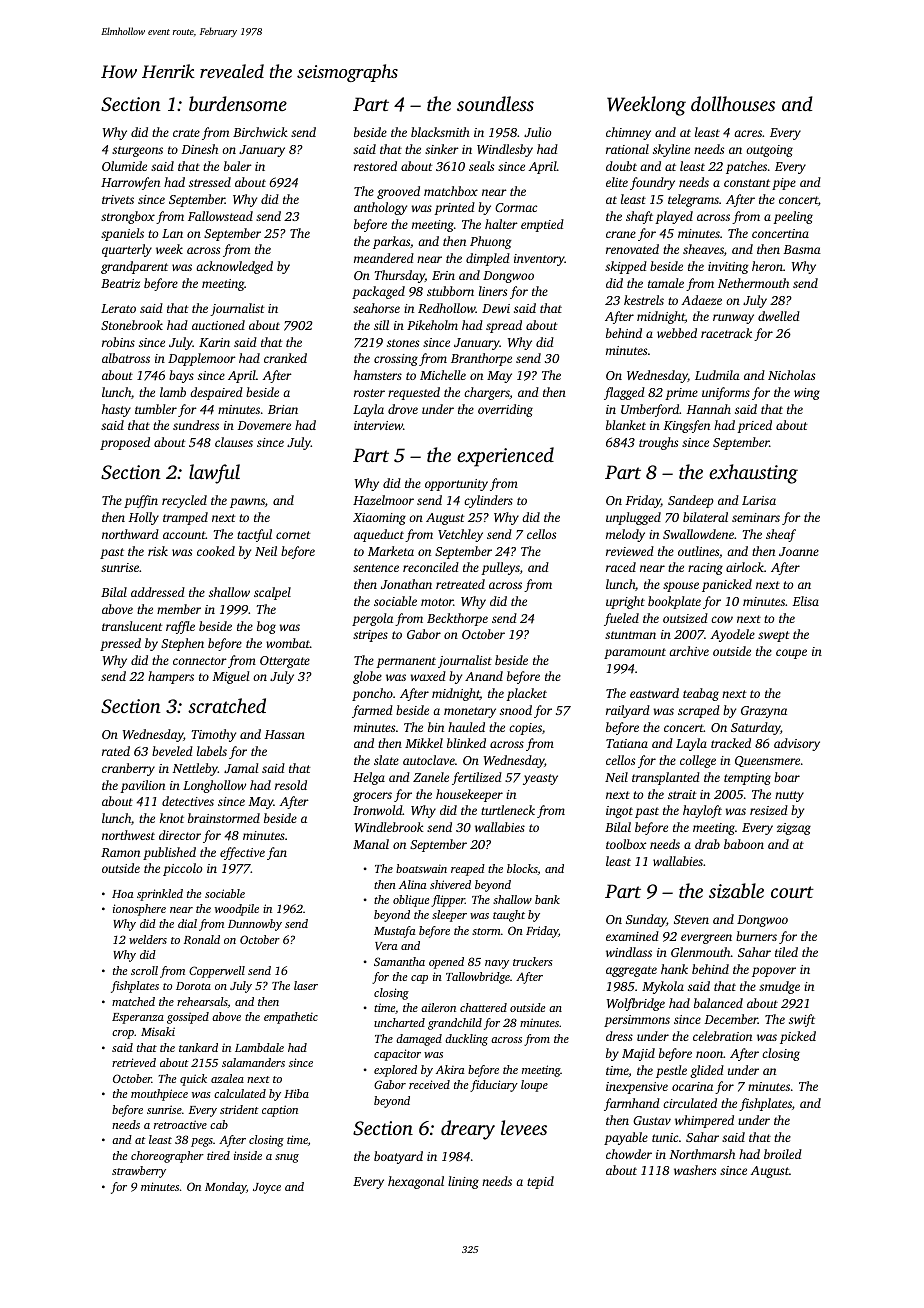 The width and height of the screenshot is (924, 1308). I want to click on experienced, so click(505, 457).
